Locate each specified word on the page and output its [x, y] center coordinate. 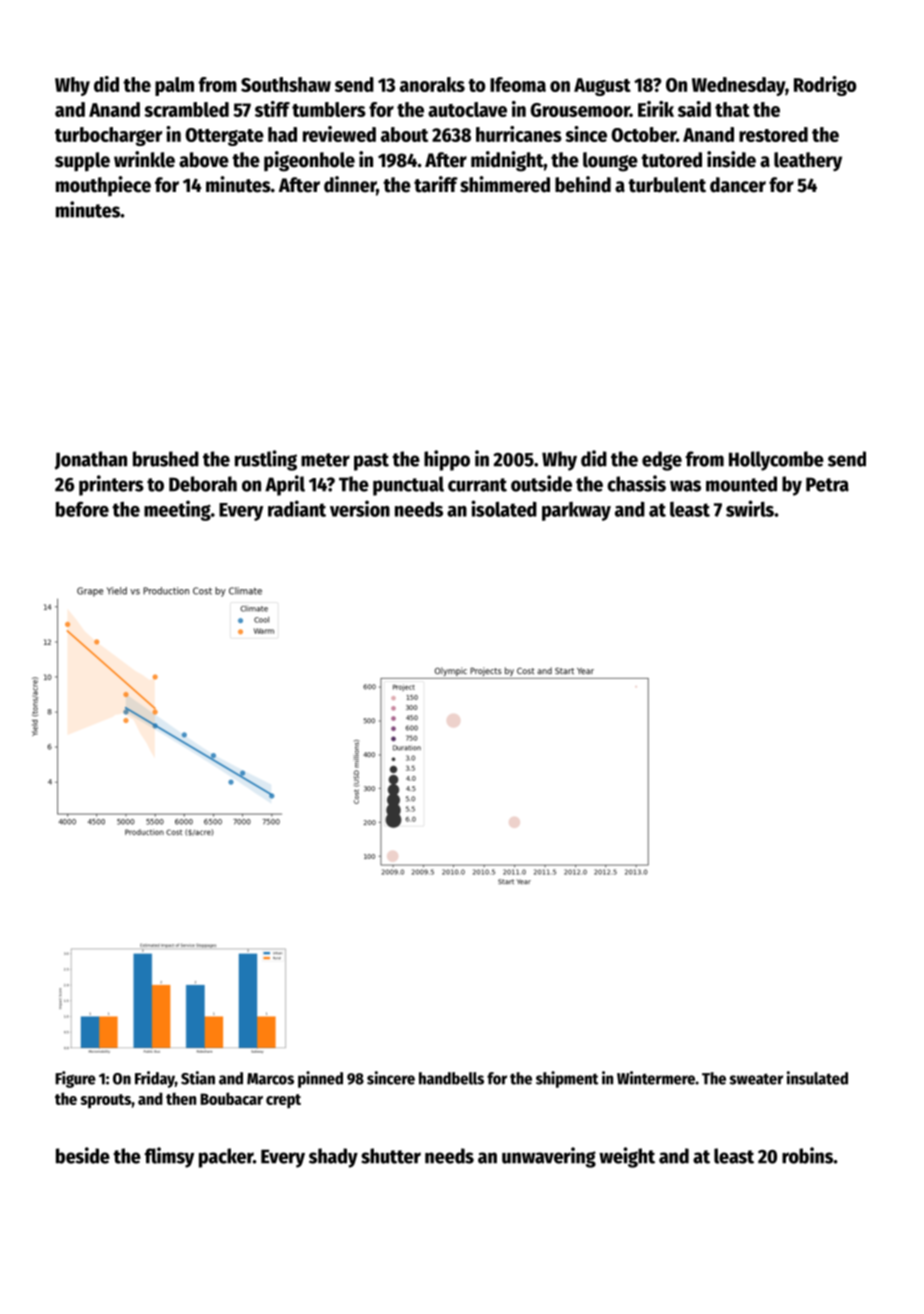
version [360, 508]
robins [807, 1155]
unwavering [549, 1157]
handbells [451, 1078]
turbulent [667, 185]
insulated [817, 1078]
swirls [750, 508]
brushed [166, 459]
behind [583, 184]
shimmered [505, 184]
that [732, 109]
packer [226, 1158]
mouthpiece [103, 186]
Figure [75, 1079]
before [82, 509]
